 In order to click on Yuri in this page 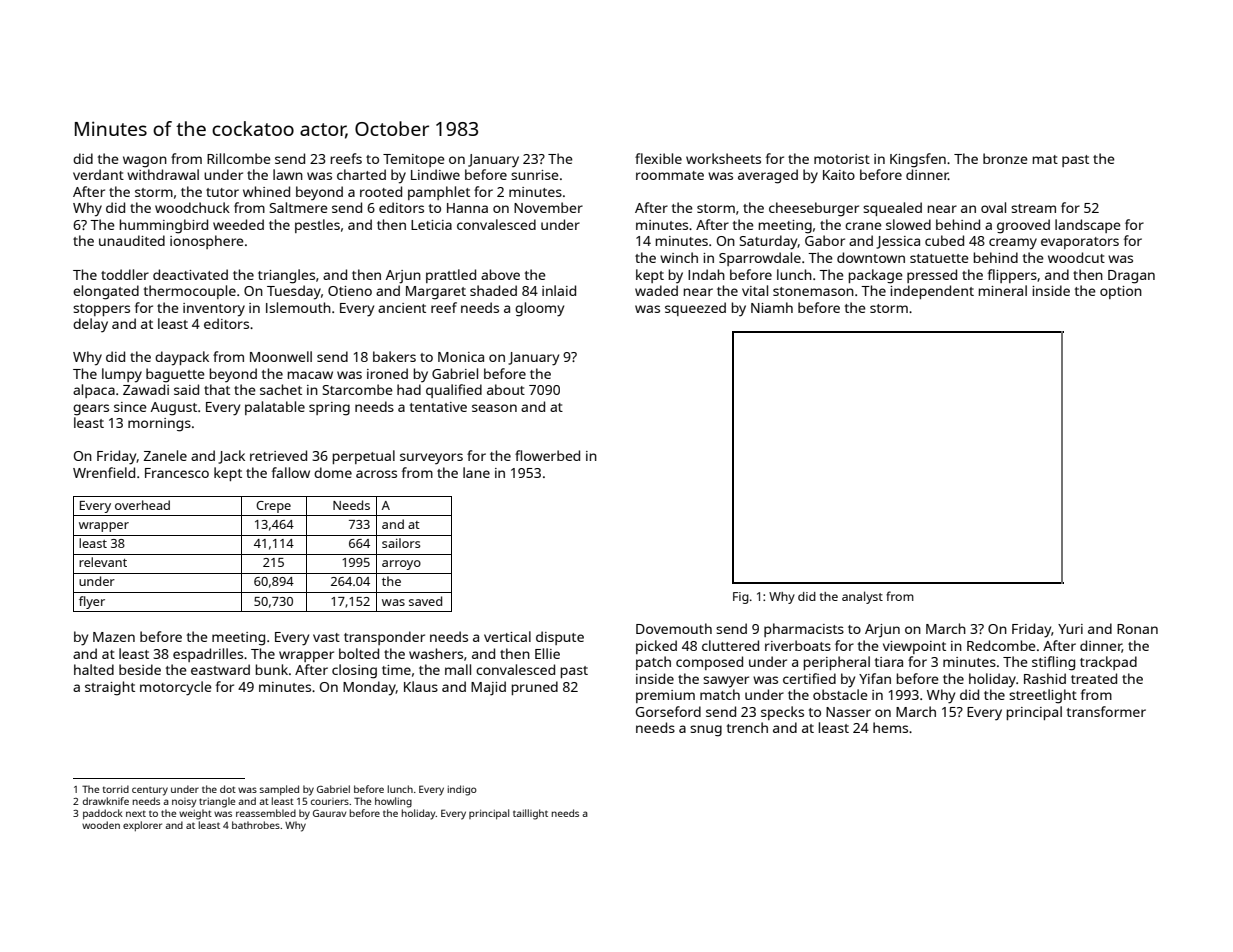, I will do `click(1070, 629)`.
